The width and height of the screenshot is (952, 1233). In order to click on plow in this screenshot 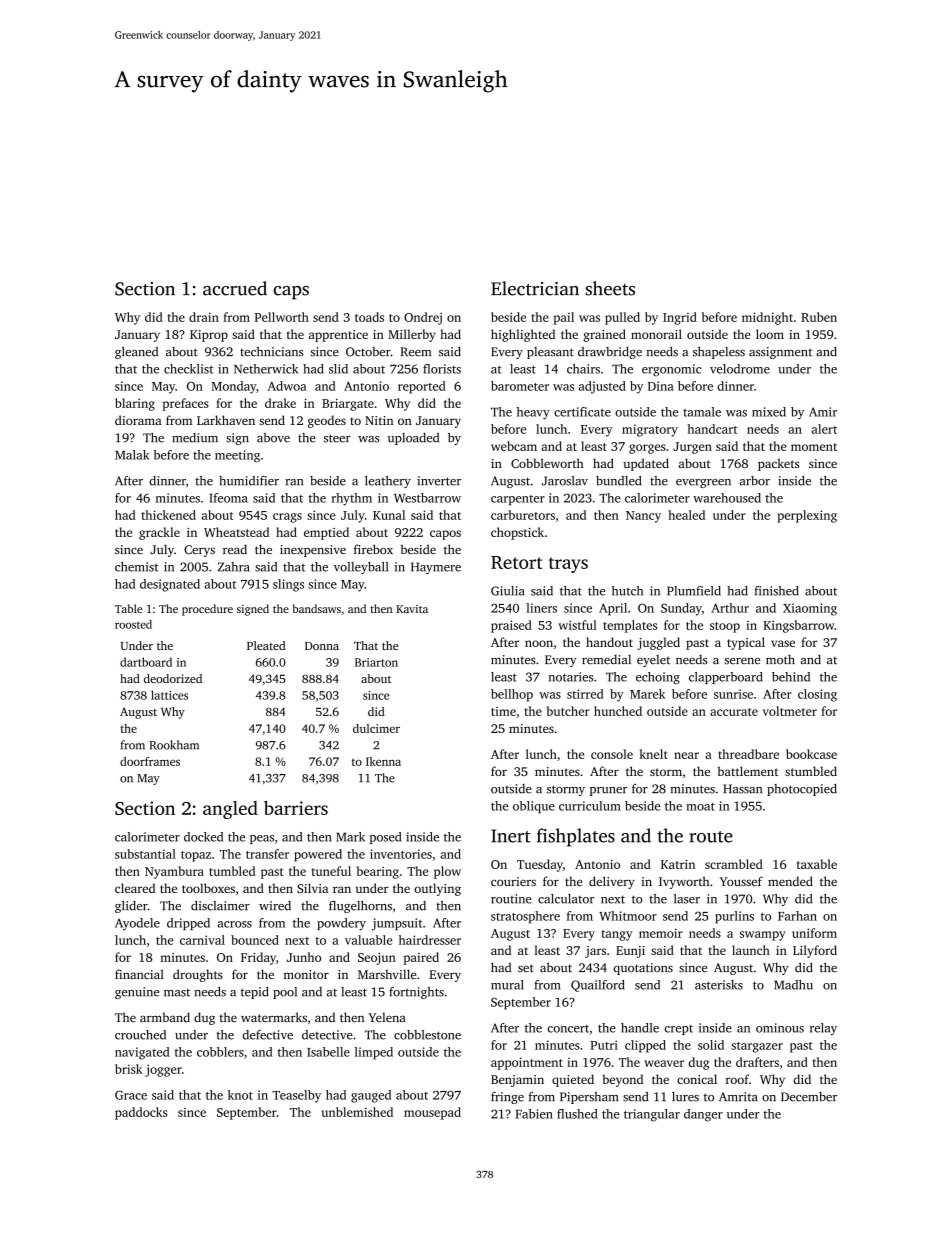, I will do `click(447, 872)`.
